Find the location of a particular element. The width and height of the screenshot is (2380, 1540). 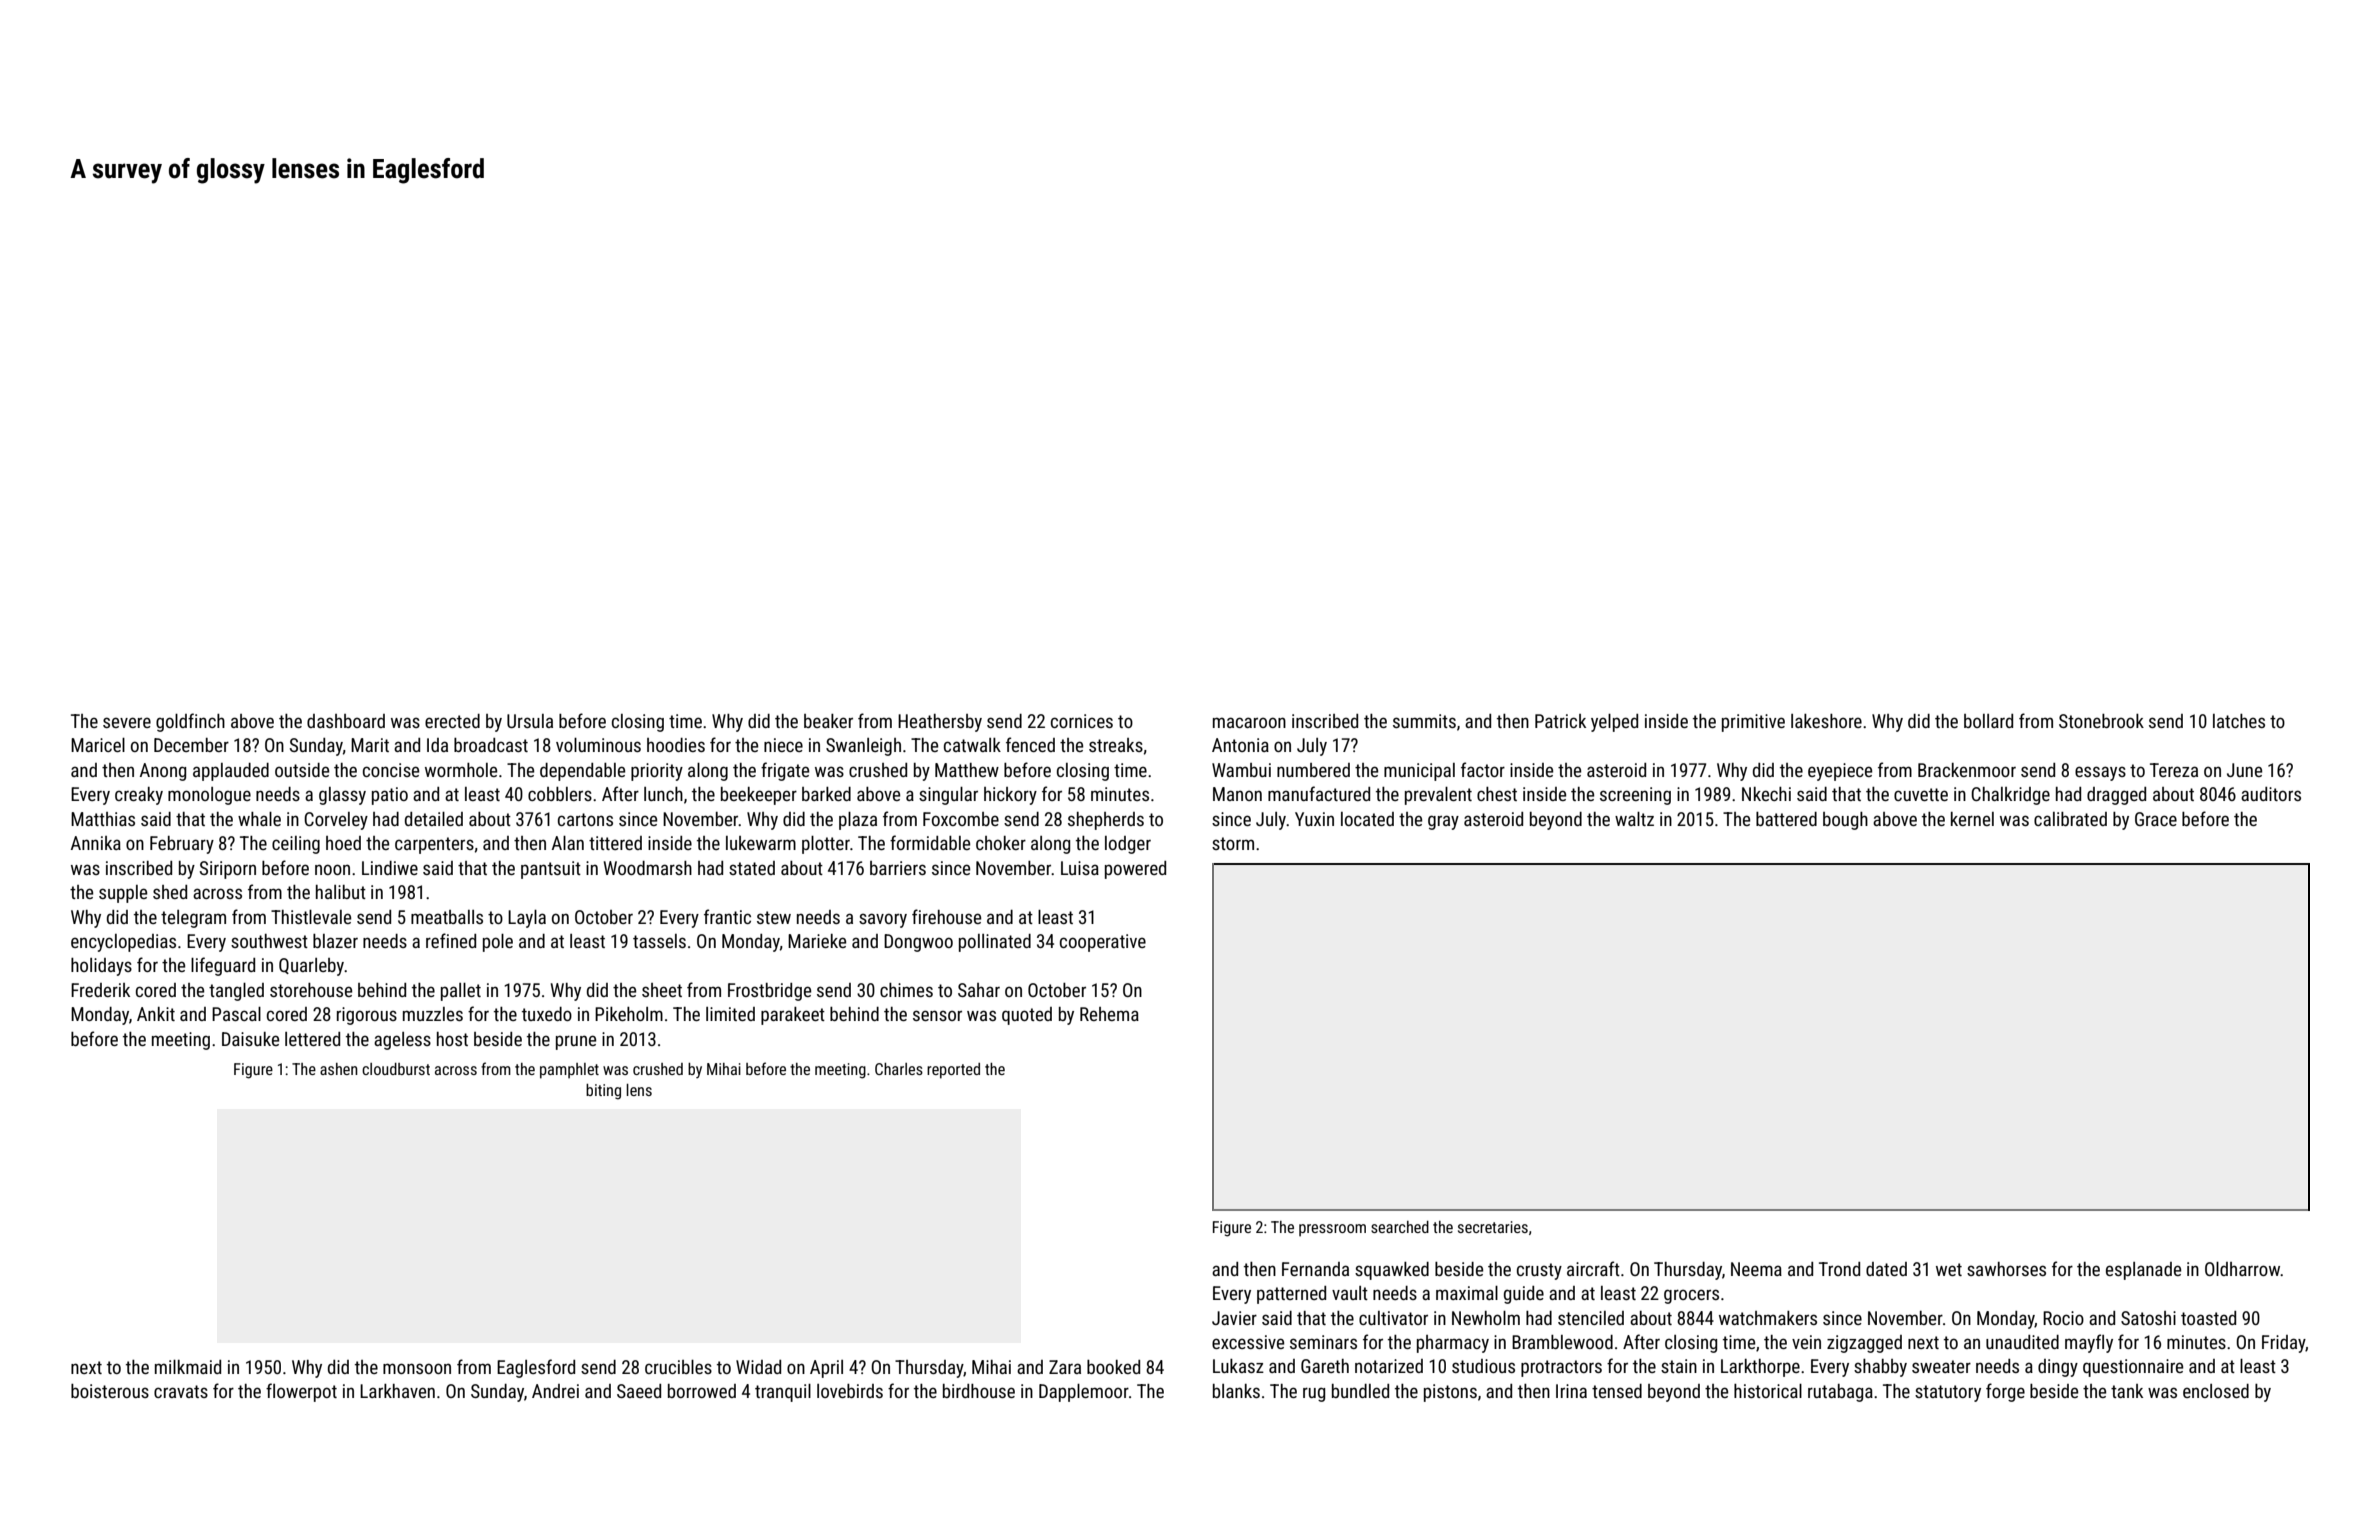

Daisuke is located at coordinates (250, 1039).
